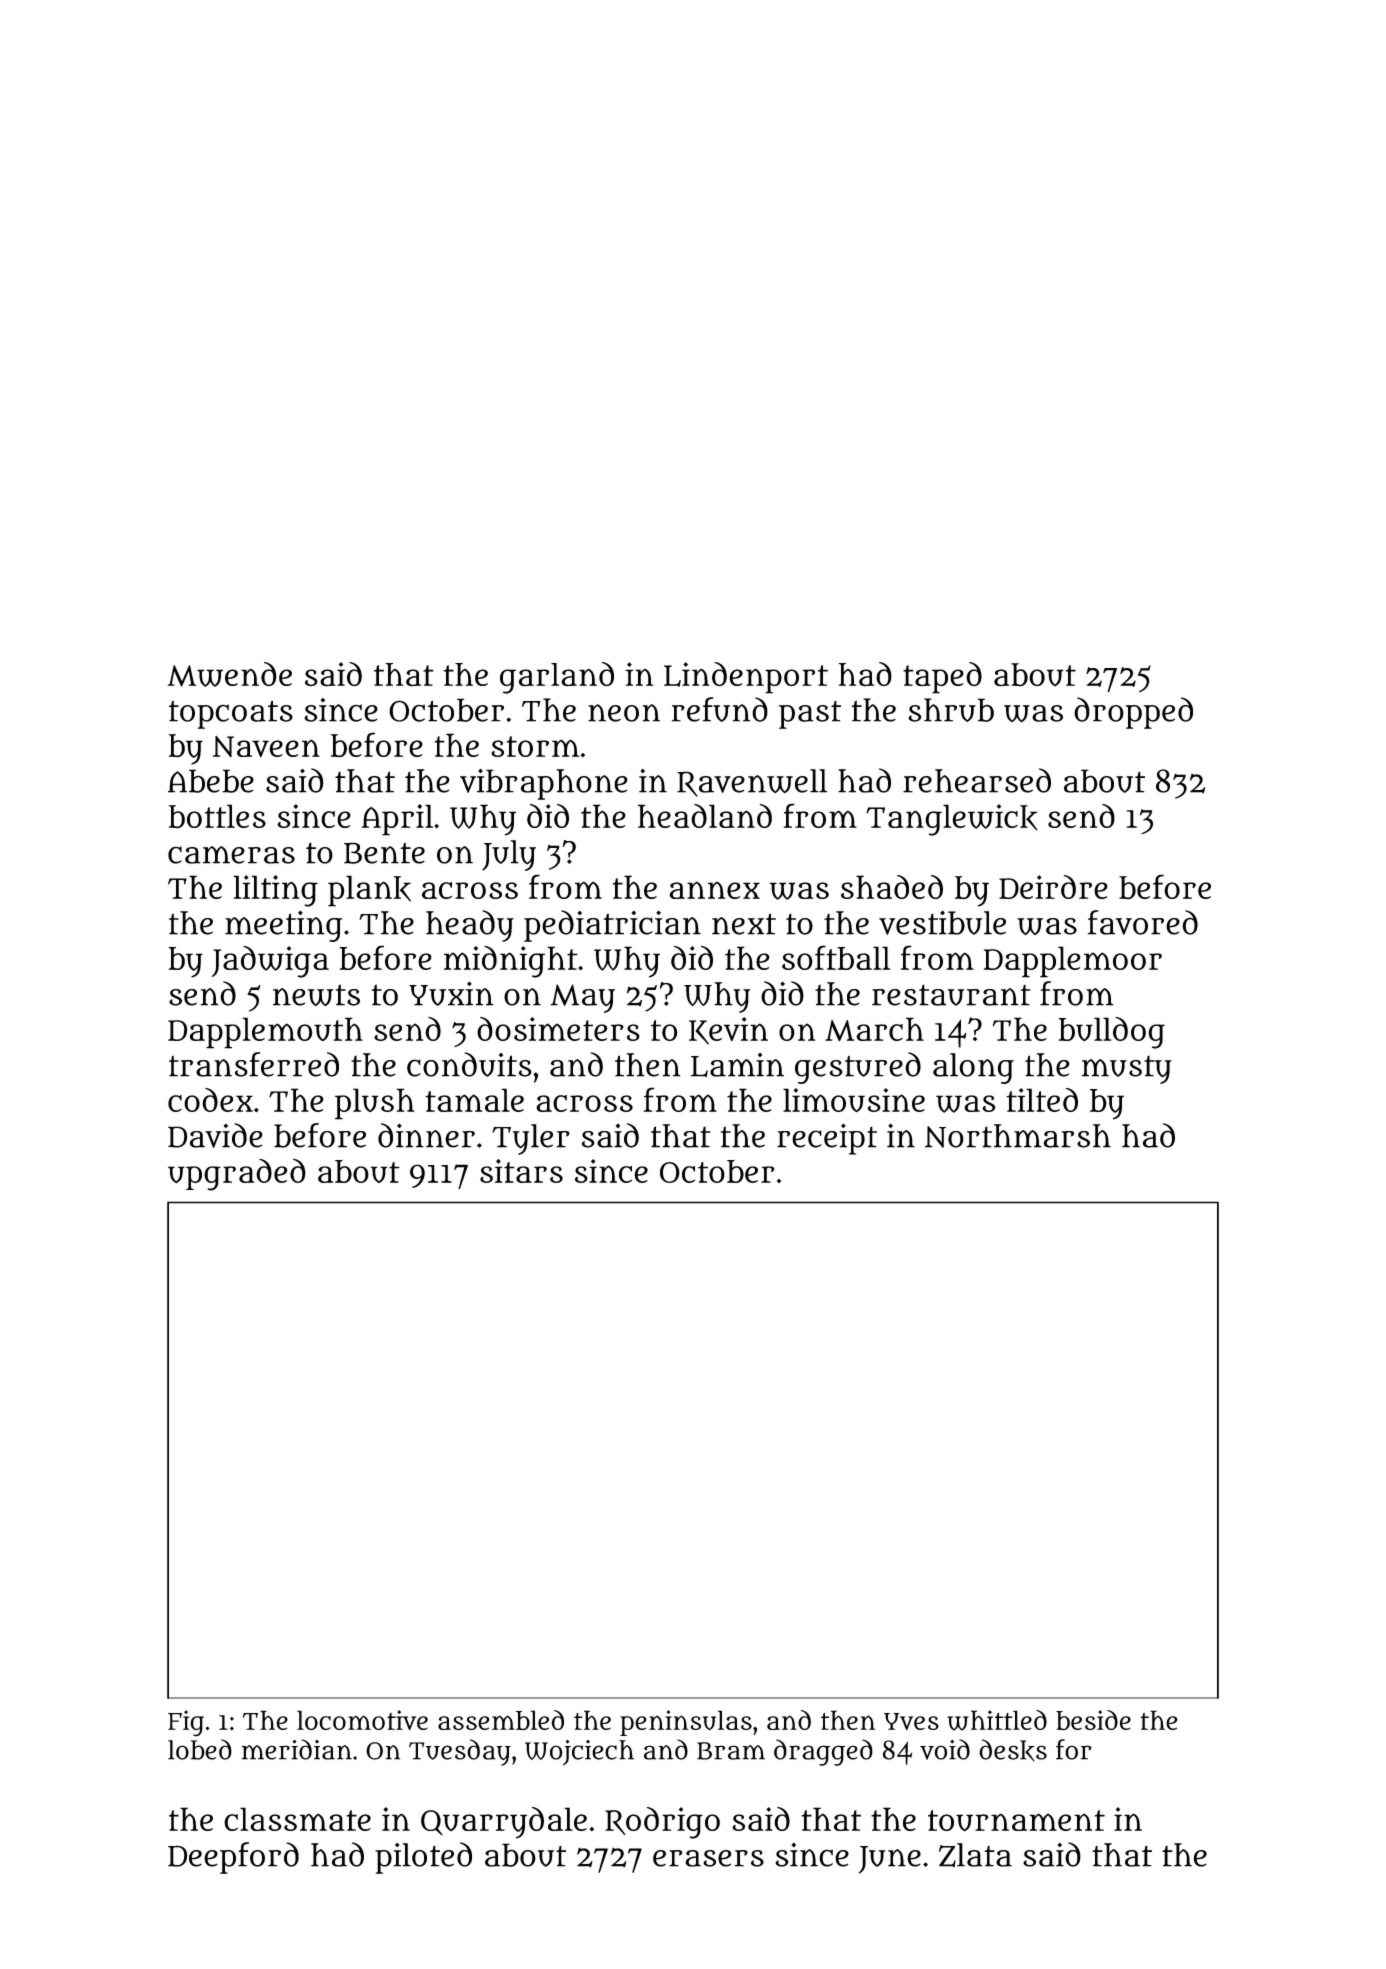 This image has height=1969, width=1386. What do you see at coordinates (1133, 713) in the image?
I see `dropped` at bounding box center [1133, 713].
